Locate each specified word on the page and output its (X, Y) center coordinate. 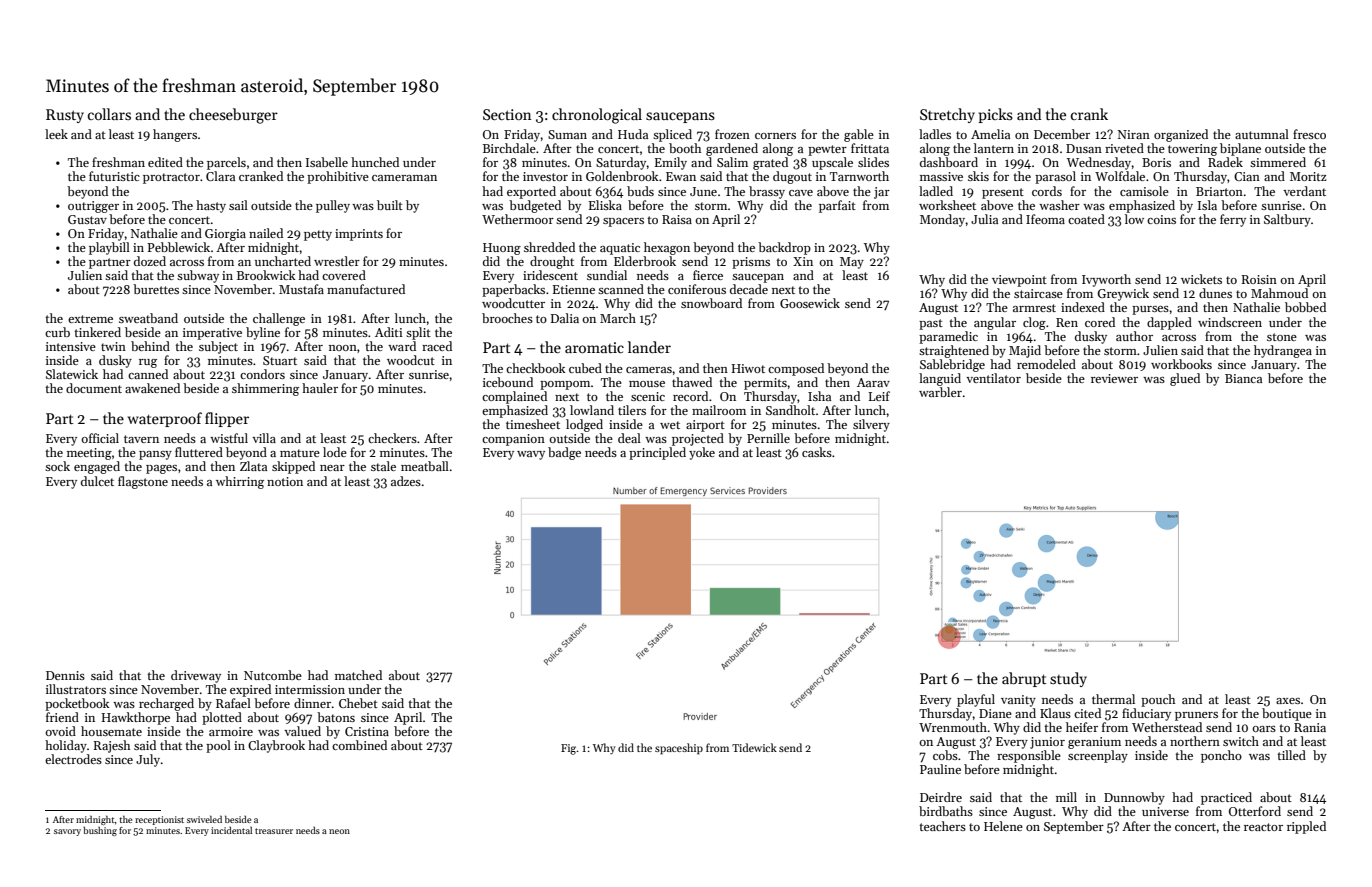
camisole (1144, 191)
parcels (226, 163)
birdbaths (946, 811)
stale (383, 466)
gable (859, 135)
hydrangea (1283, 351)
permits (765, 384)
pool (218, 746)
